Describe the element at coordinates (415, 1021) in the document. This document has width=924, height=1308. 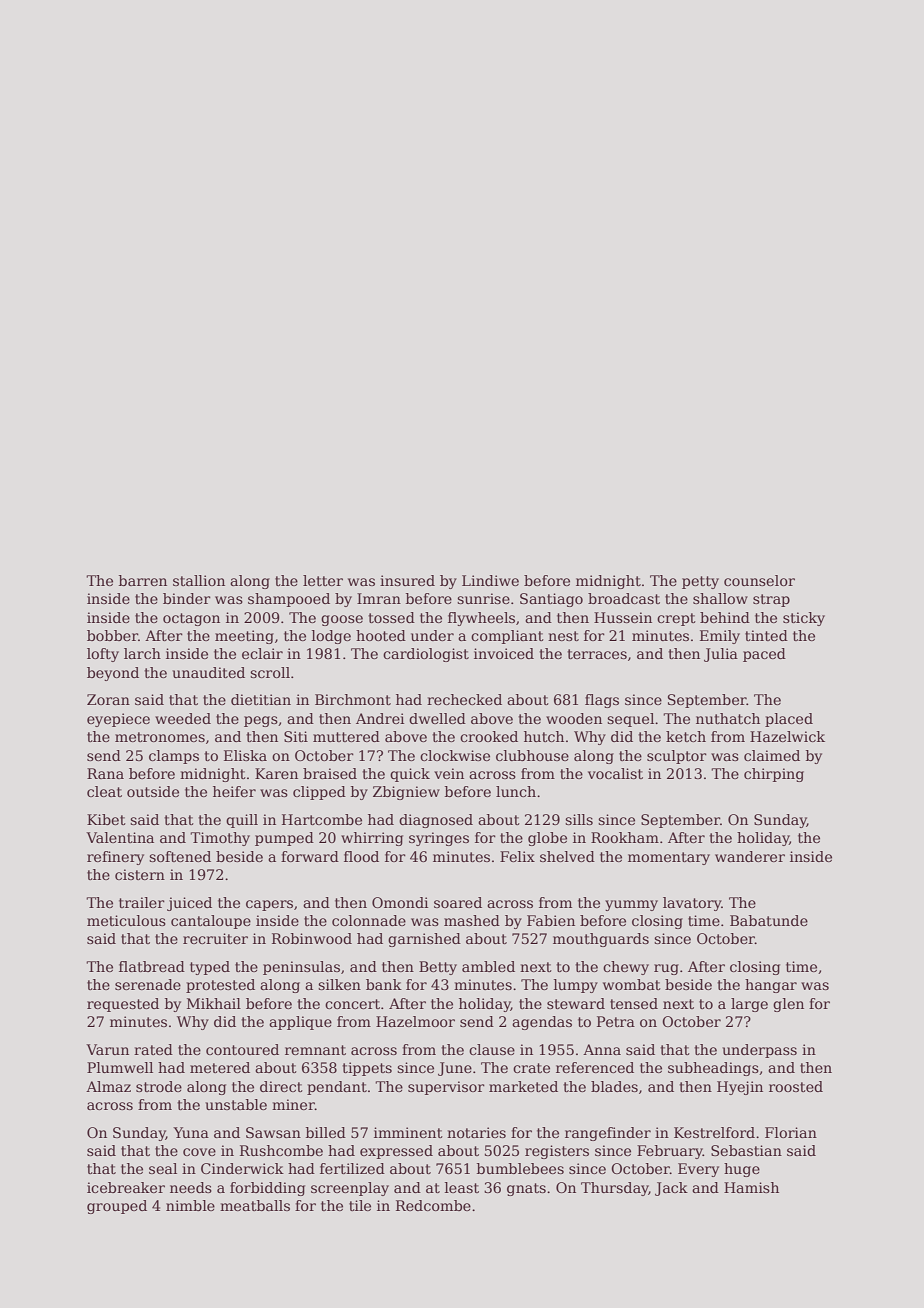
I see `Hazelmoor` at that location.
